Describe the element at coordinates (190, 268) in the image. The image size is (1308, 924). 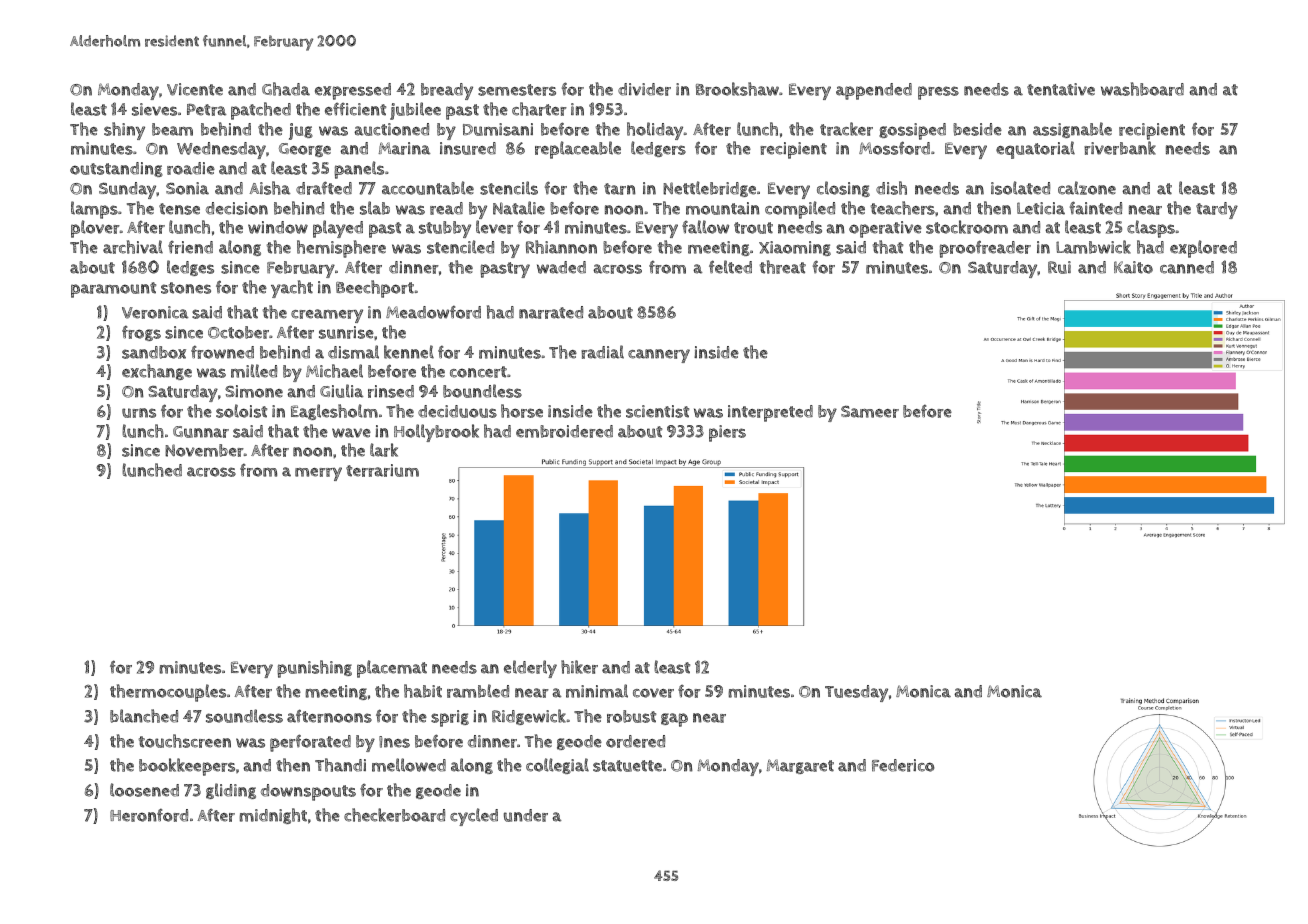
I see `ledges` at that location.
